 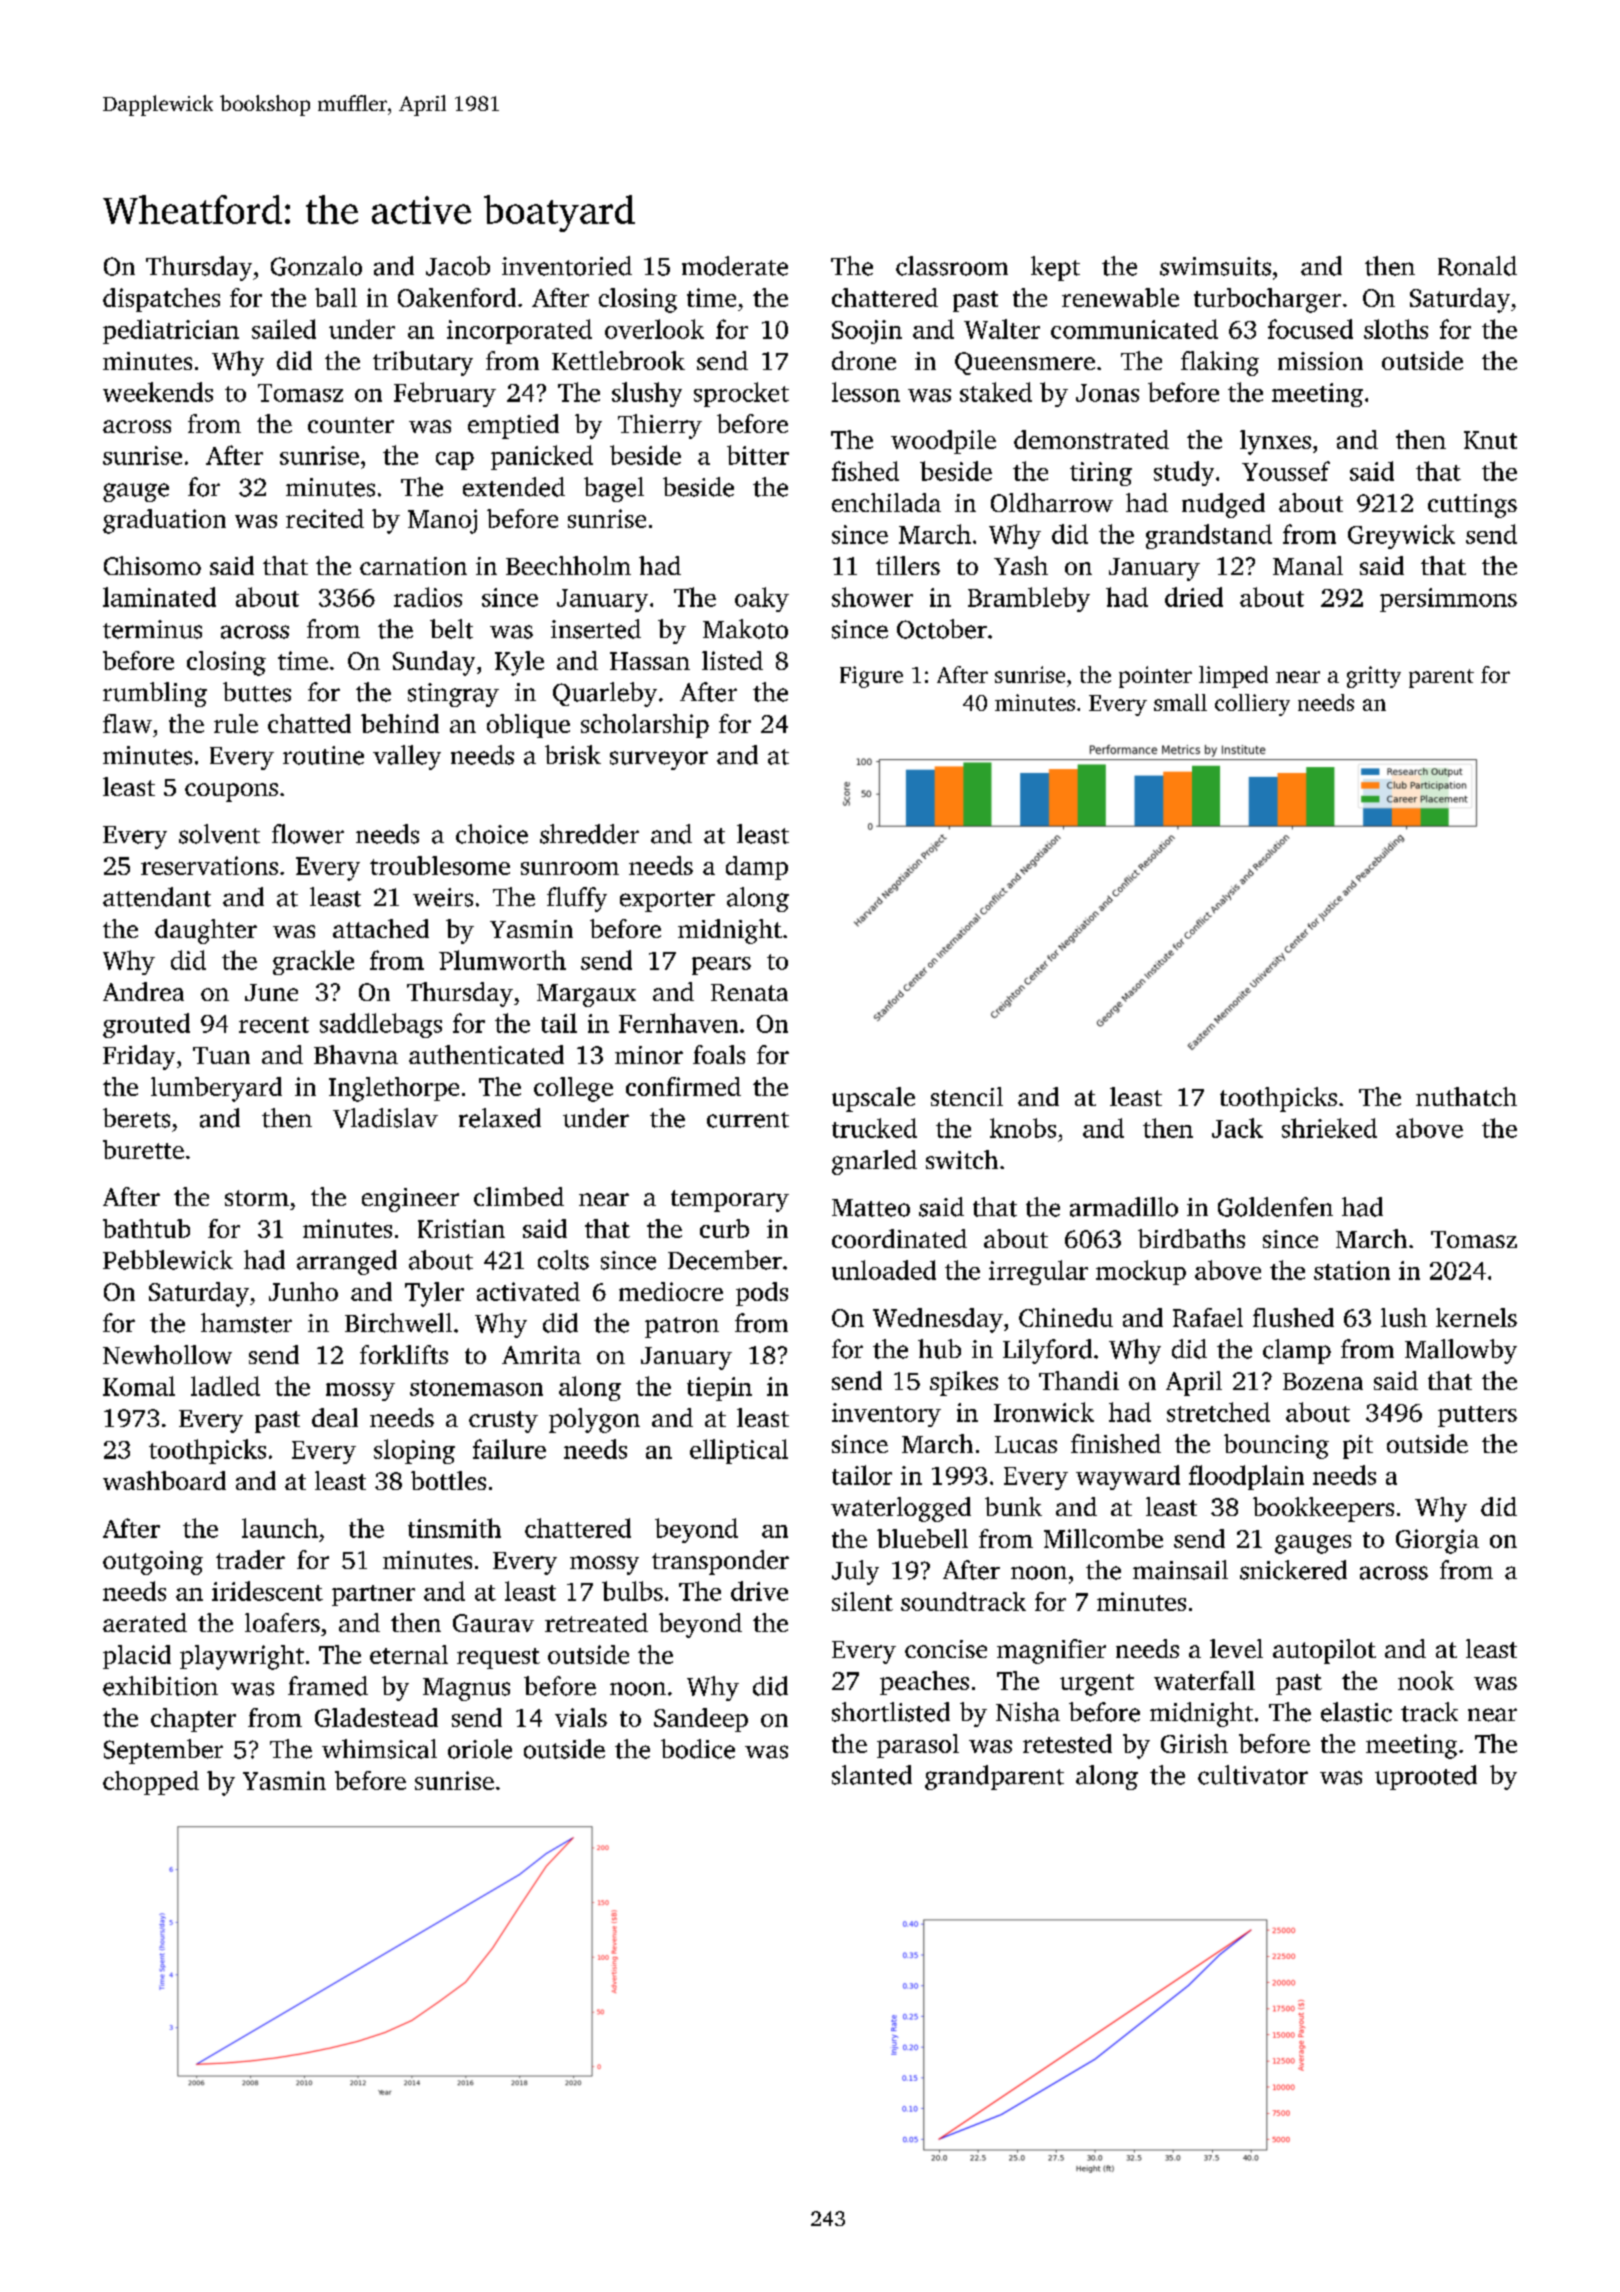 I want to click on storm, so click(x=257, y=1198).
